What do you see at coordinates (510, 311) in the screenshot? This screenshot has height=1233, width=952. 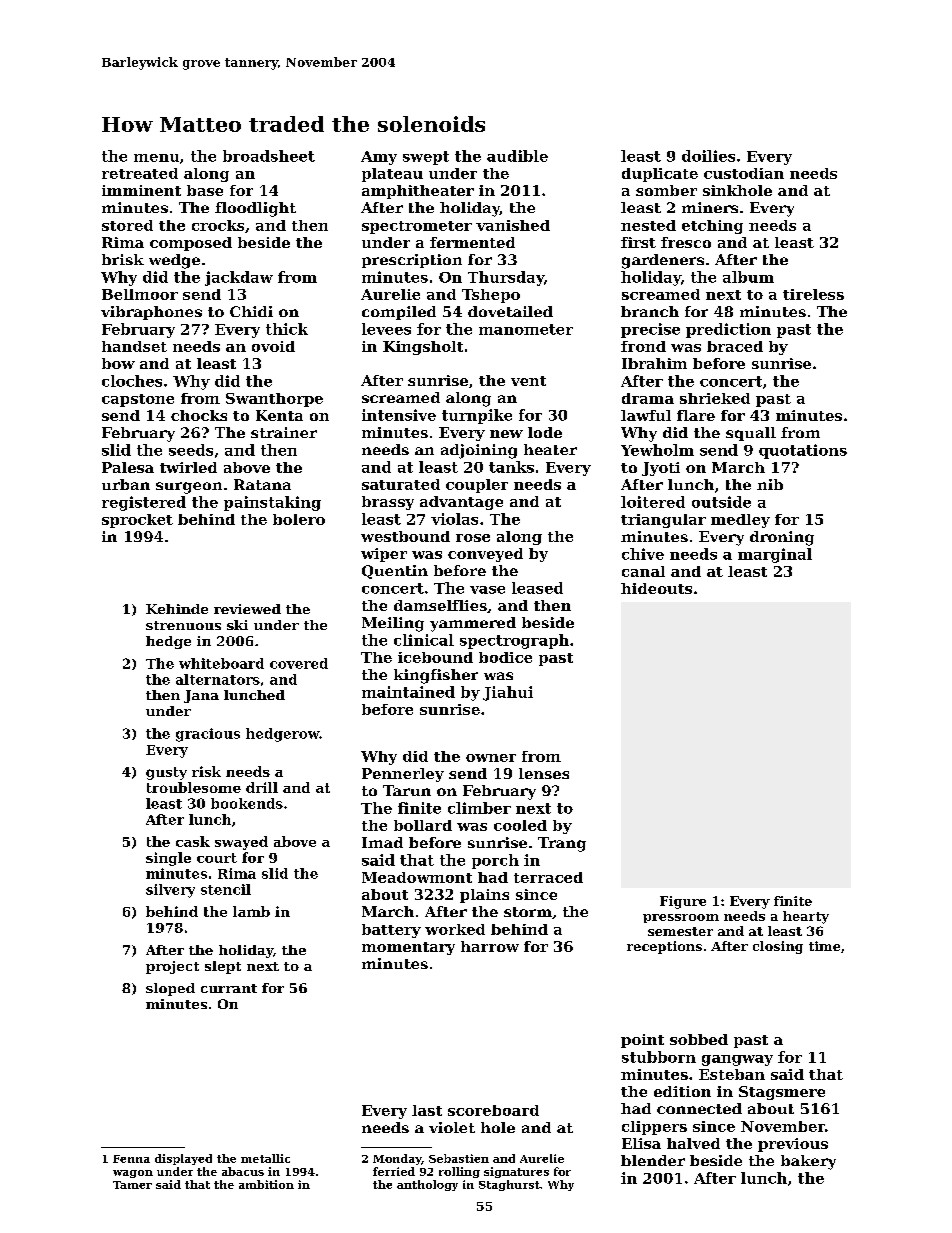 I see `dovetailed` at bounding box center [510, 311].
